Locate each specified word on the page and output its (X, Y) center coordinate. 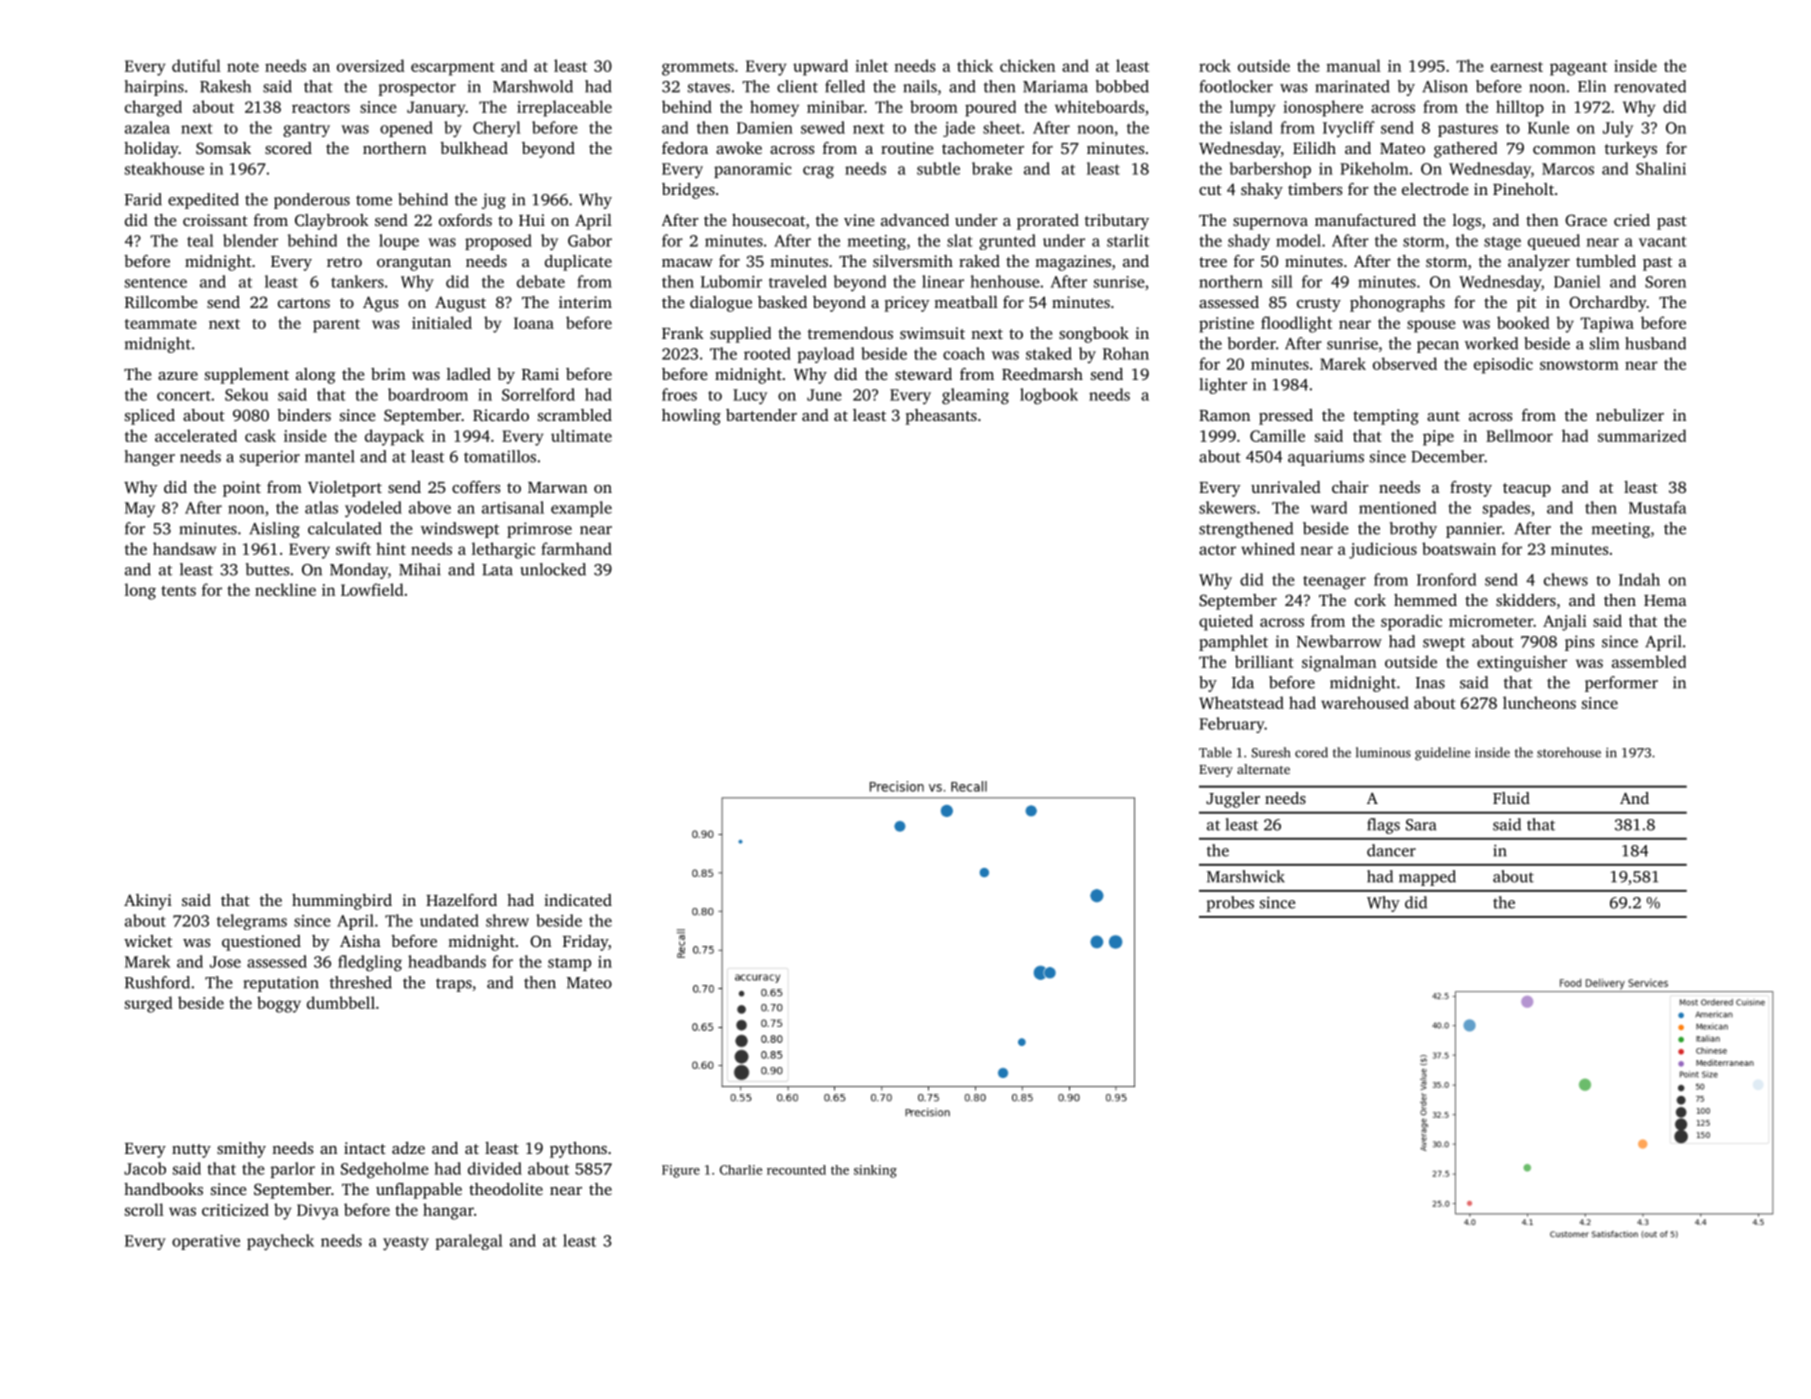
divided (495, 1168)
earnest (1517, 67)
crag (818, 172)
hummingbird (342, 902)
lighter (1223, 386)
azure (178, 376)
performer (1621, 684)
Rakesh (225, 86)
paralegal (469, 1242)
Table (1215, 752)
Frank (683, 333)
